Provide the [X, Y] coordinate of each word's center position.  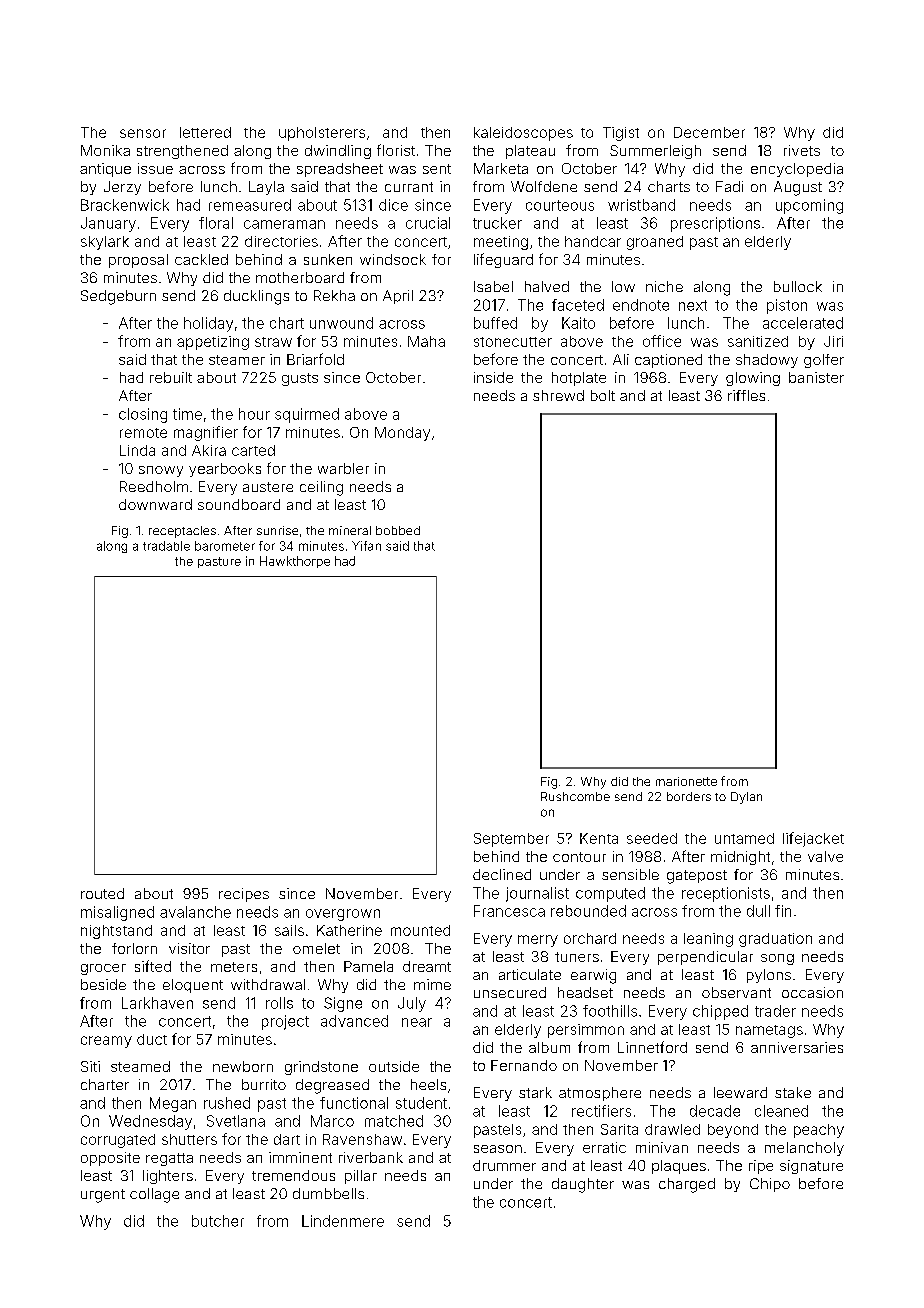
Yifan [366, 546]
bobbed [398, 530]
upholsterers [322, 134]
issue [155, 168]
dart [287, 1139]
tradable [166, 546]
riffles [746, 395]
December [709, 132]
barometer [225, 546]
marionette [686, 781]
